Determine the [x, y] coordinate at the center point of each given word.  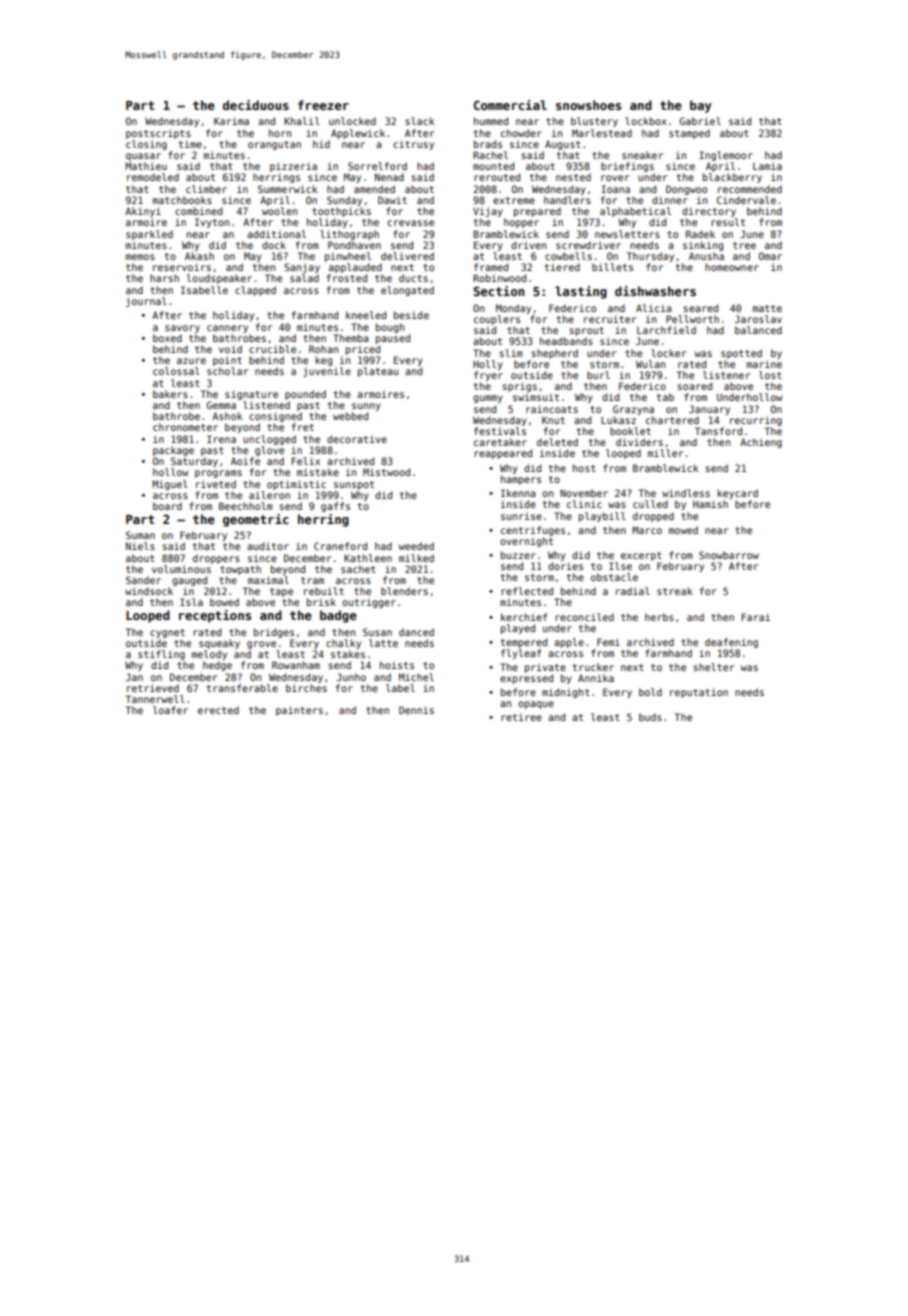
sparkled [149, 235]
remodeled [153, 177]
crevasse [410, 223]
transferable [242, 688]
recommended [750, 189]
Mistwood [386, 472]
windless [686, 493]
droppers [216, 559]
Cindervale [746, 200]
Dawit [392, 200]
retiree [521, 717]
